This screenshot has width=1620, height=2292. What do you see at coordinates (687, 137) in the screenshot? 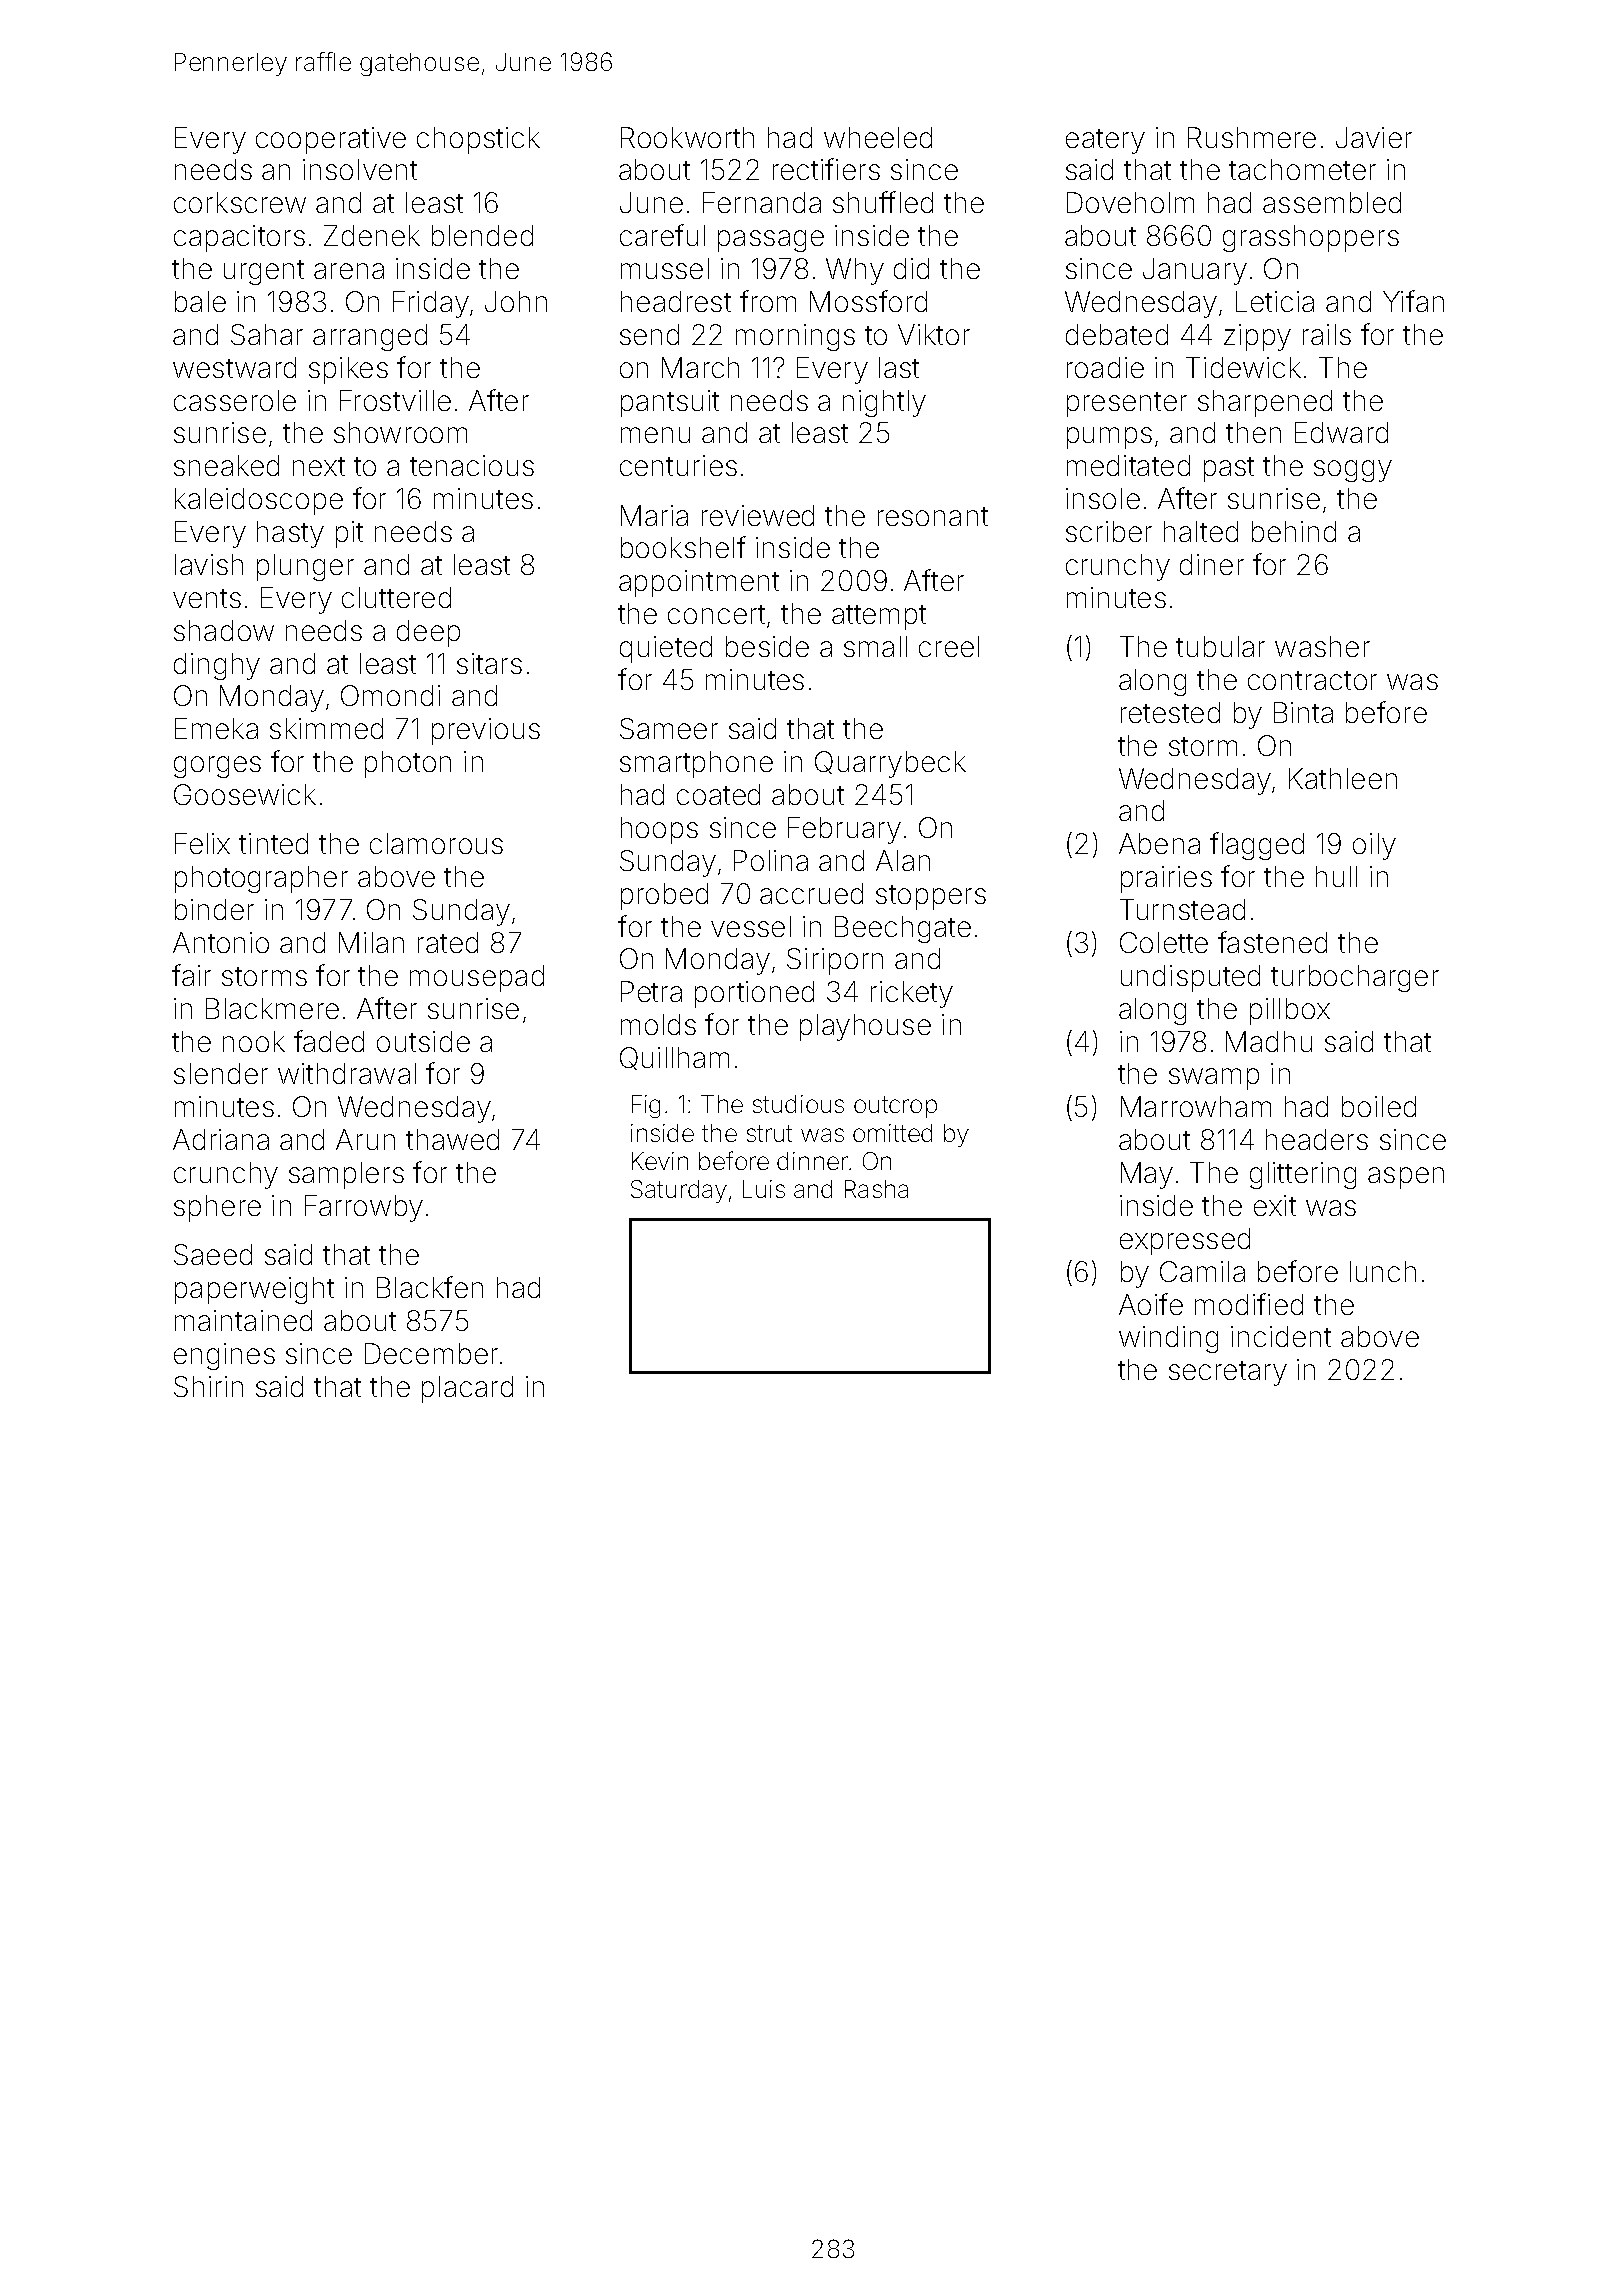
I see `Rookworth` at bounding box center [687, 137].
